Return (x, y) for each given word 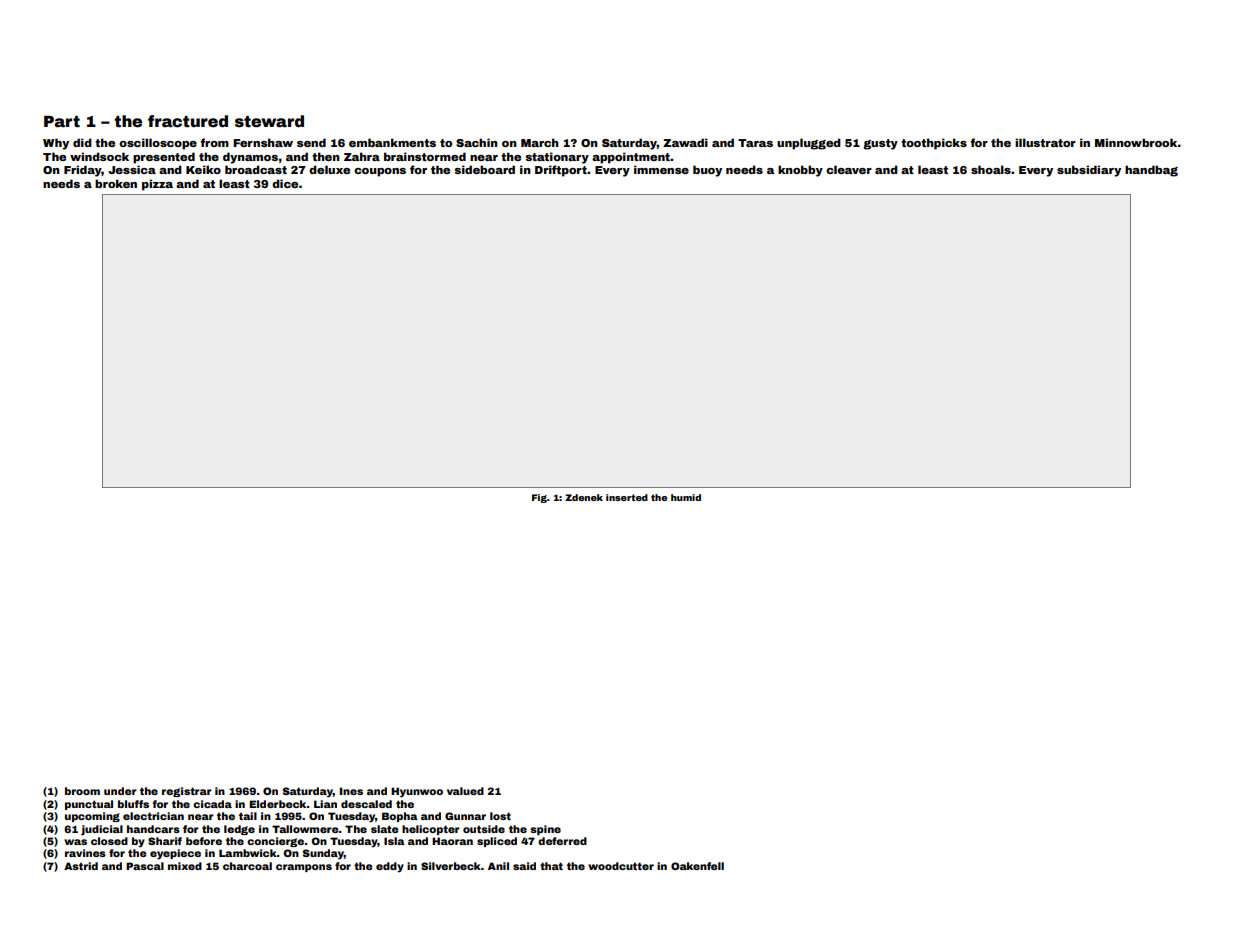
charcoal (247, 866)
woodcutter (621, 866)
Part (62, 122)
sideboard (484, 169)
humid (686, 497)
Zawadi (685, 142)
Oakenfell (697, 866)
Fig (539, 498)
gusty (880, 144)
